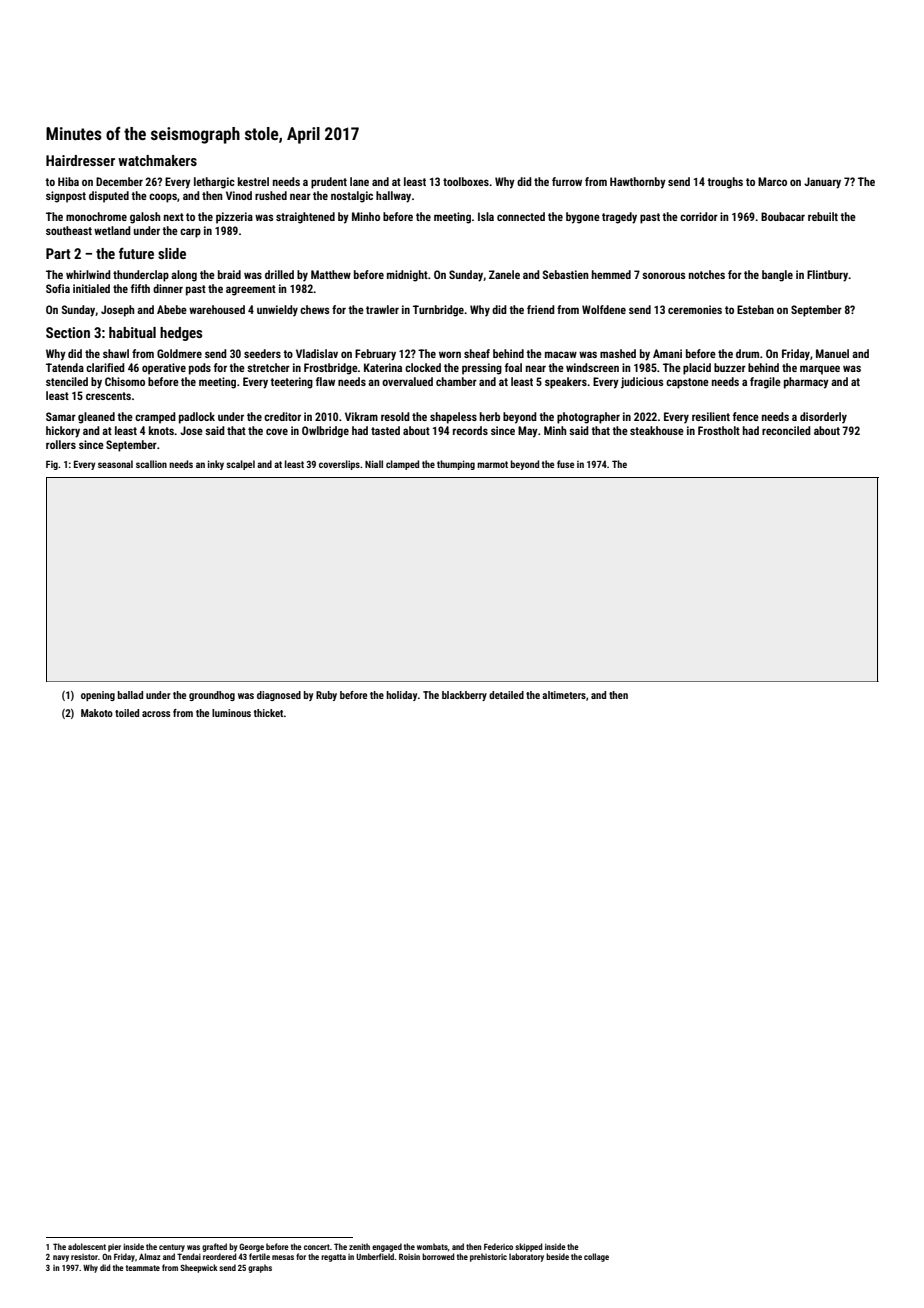  I want to click on lane, so click(359, 181).
